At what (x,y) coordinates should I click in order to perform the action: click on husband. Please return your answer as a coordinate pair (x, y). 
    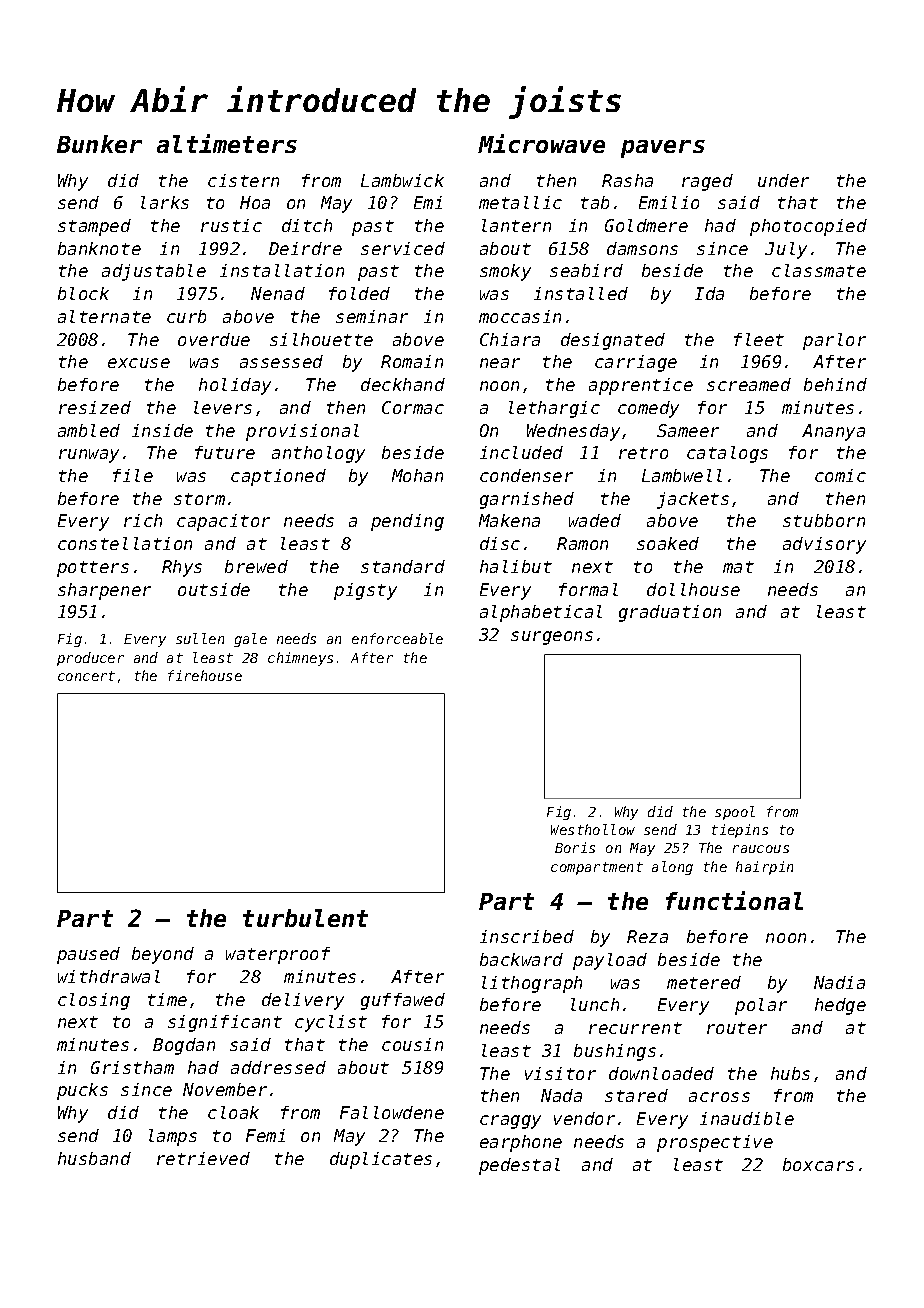
    Looking at the image, I should click on (94, 1158).
